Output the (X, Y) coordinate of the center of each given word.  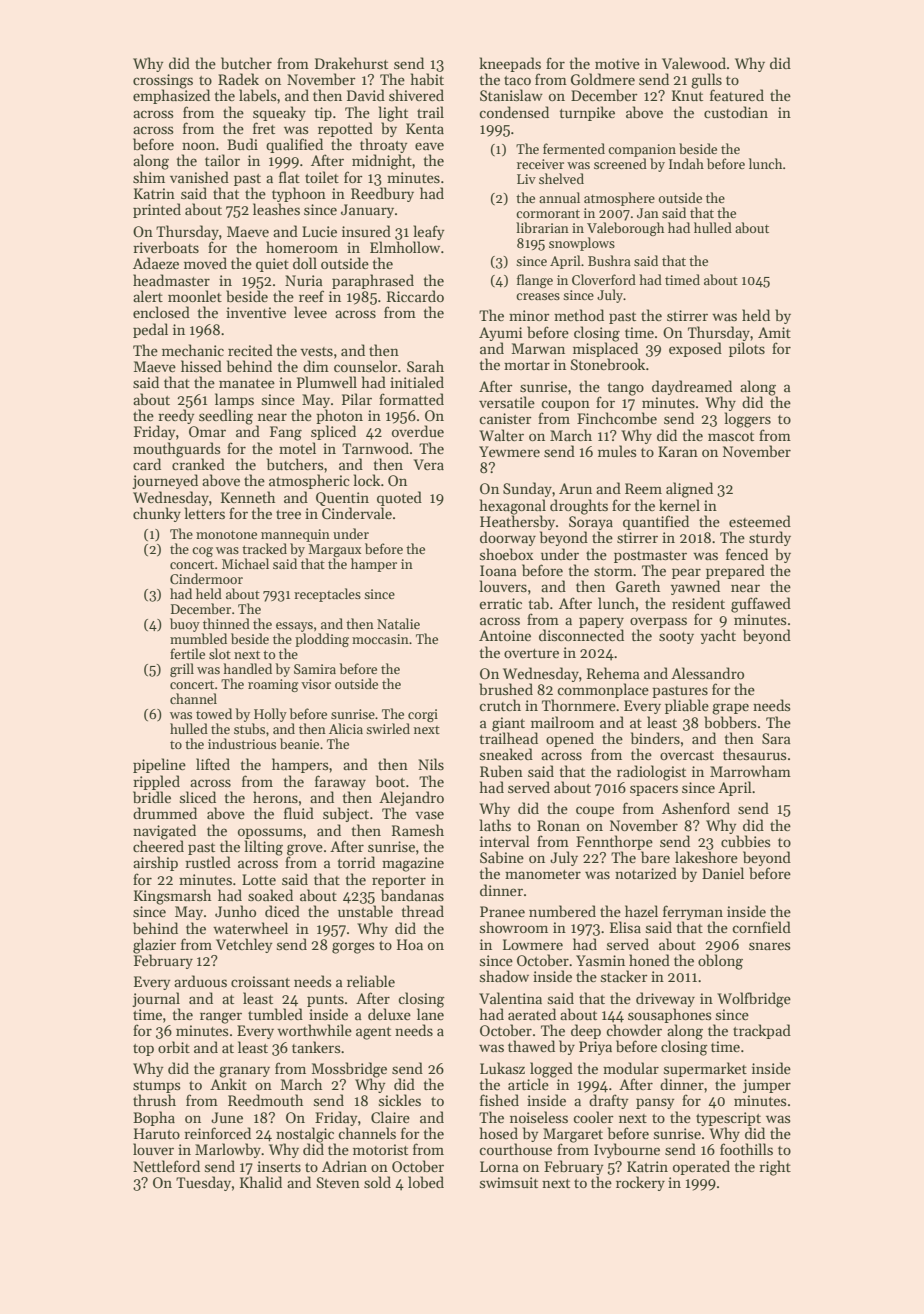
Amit (774, 332)
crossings (163, 81)
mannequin (295, 535)
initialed (417, 382)
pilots (747, 349)
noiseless (539, 1117)
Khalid (261, 1182)
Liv (526, 179)
